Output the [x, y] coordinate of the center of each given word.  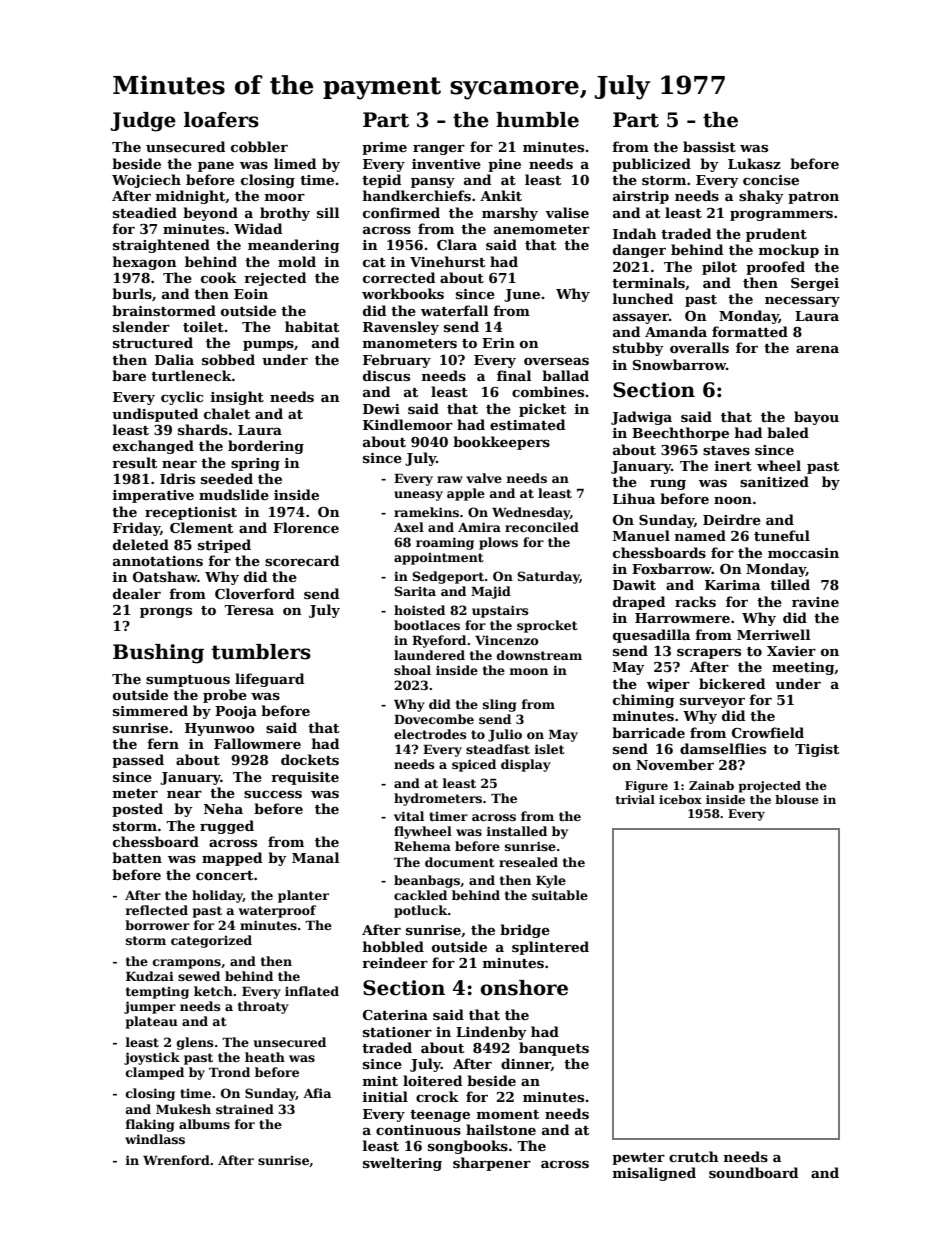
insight [237, 398]
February [397, 361]
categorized [211, 941]
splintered [550, 948]
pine [504, 165]
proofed [775, 268]
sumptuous [188, 681]
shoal [412, 670]
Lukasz [754, 163]
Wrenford [176, 1160]
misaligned [654, 1174]
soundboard [753, 1172]
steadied [145, 212]
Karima [732, 585]
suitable [560, 895]
